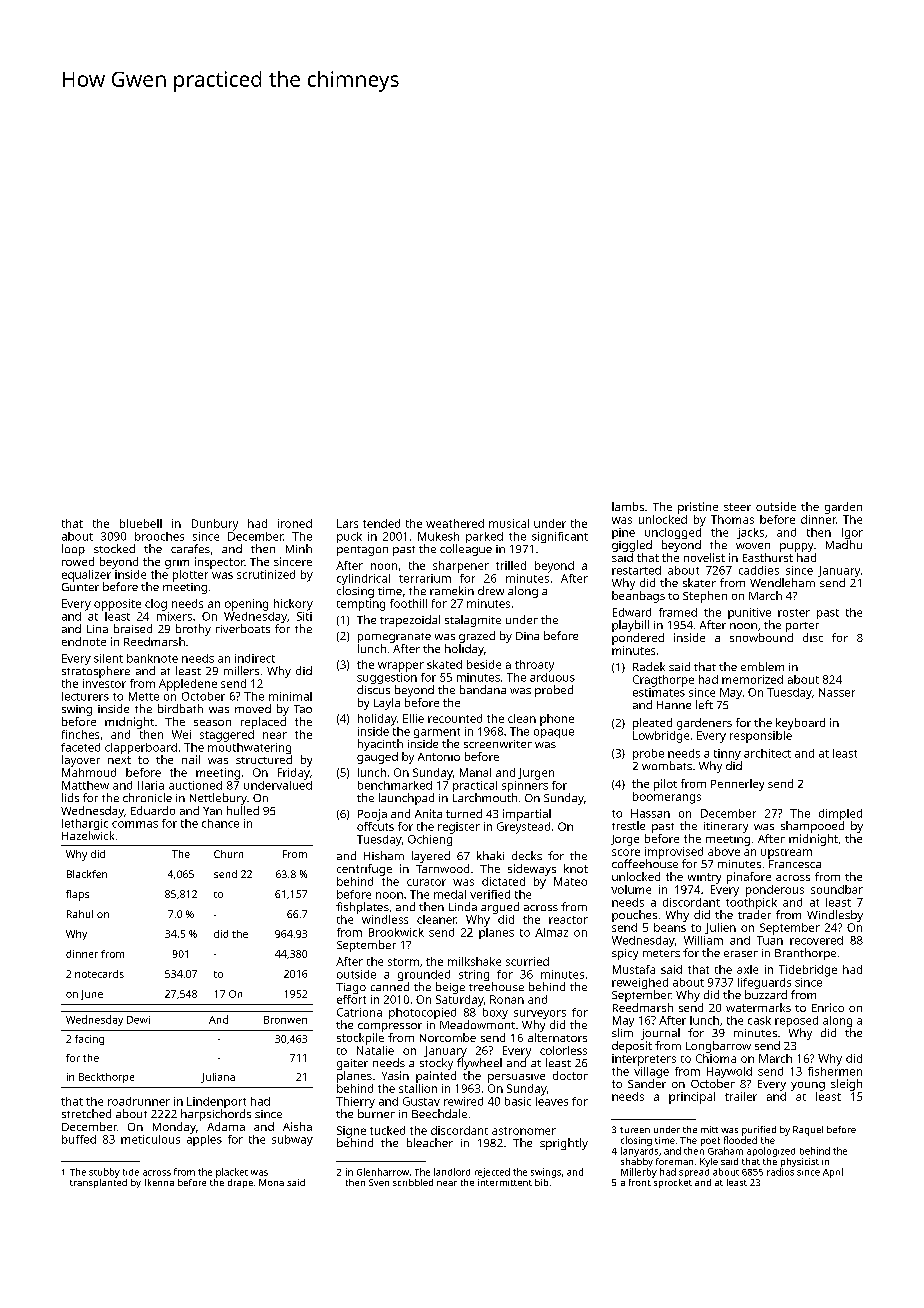 The height and width of the screenshot is (1308, 924). I want to click on wrapper, so click(401, 667).
